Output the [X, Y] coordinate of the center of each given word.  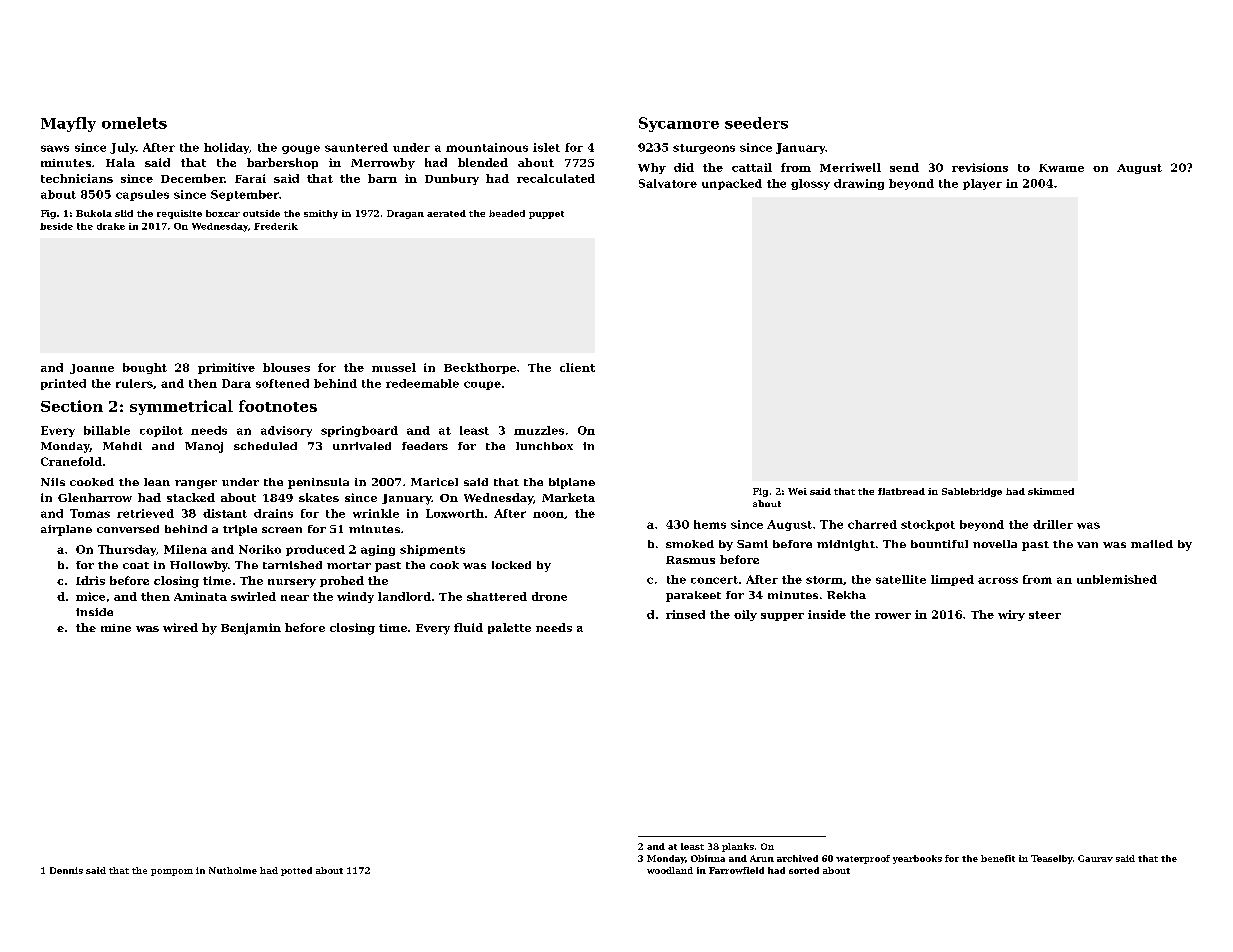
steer [1045, 615]
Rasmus [690, 560]
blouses [286, 367]
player [982, 184]
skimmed [1051, 491]
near [295, 598]
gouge [301, 149]
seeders [756, 123]
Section [72, 406]
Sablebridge [972, 492]
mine [116, 628]
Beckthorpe [480, 368]
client [577, 367]
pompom [172, 872]
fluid [468, 627]
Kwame [1061, 168]
